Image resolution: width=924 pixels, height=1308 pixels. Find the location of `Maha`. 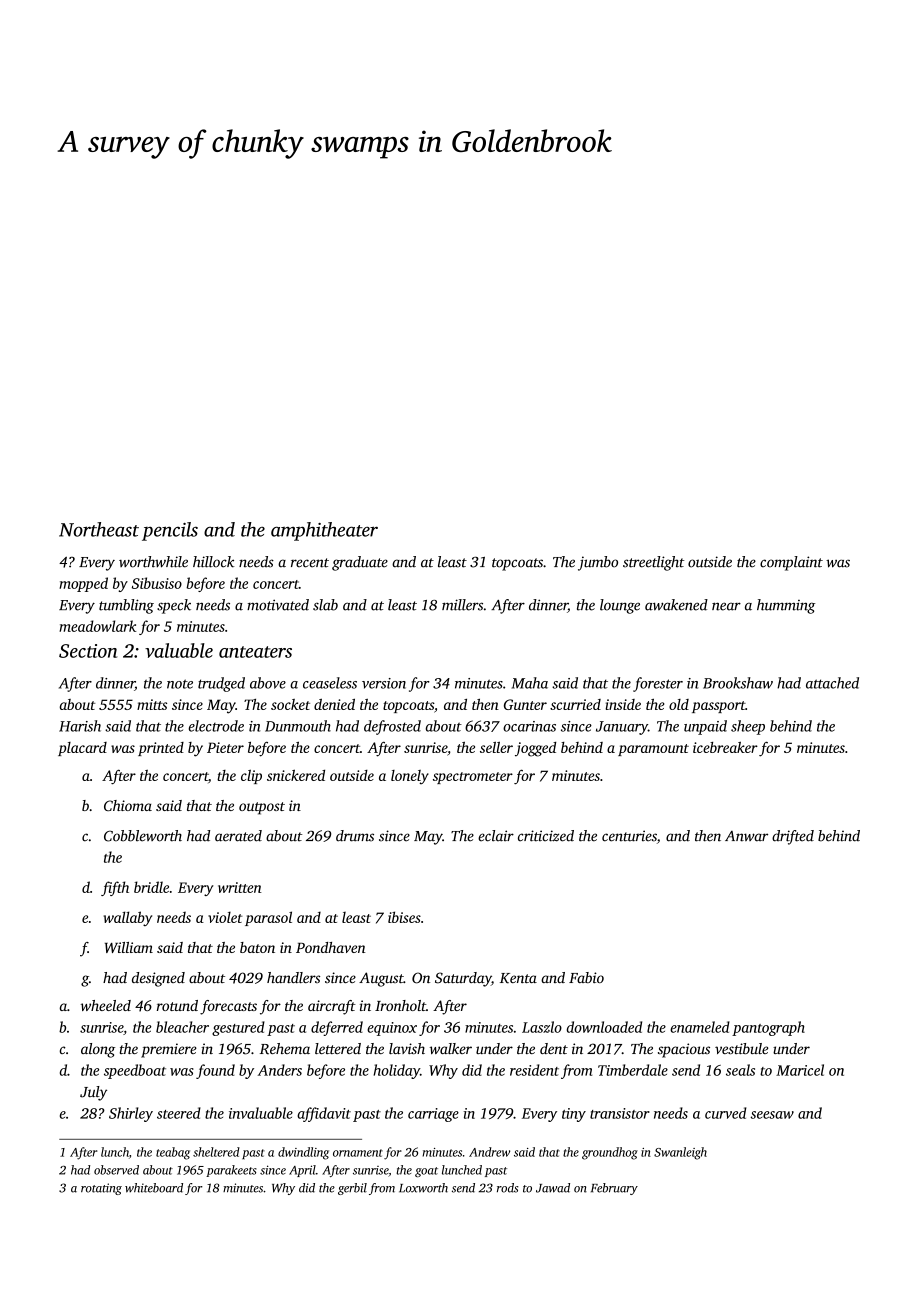

Maha is located at coordinates (530, 683).
